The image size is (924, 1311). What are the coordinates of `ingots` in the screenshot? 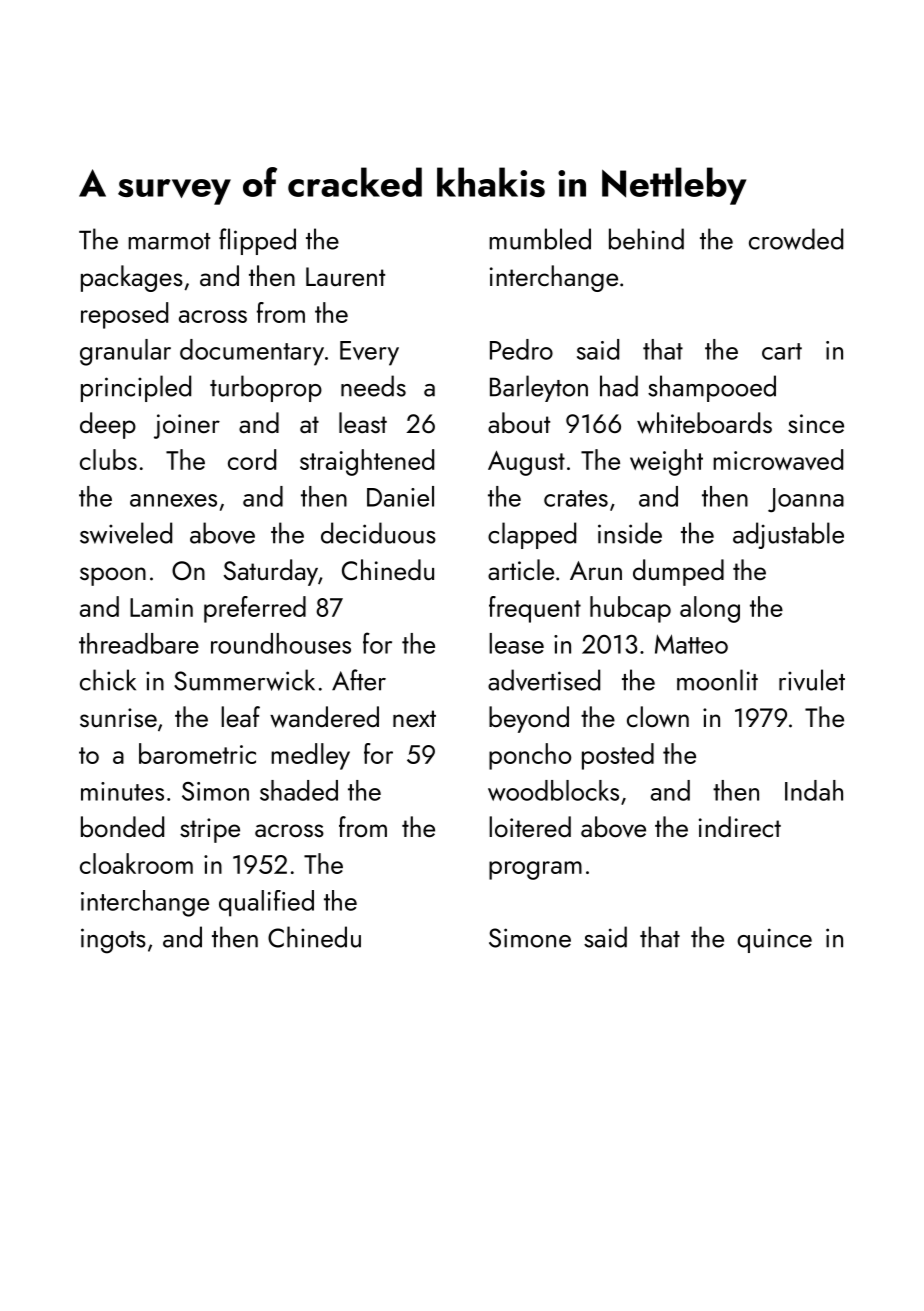 It's located at (113, 941).
